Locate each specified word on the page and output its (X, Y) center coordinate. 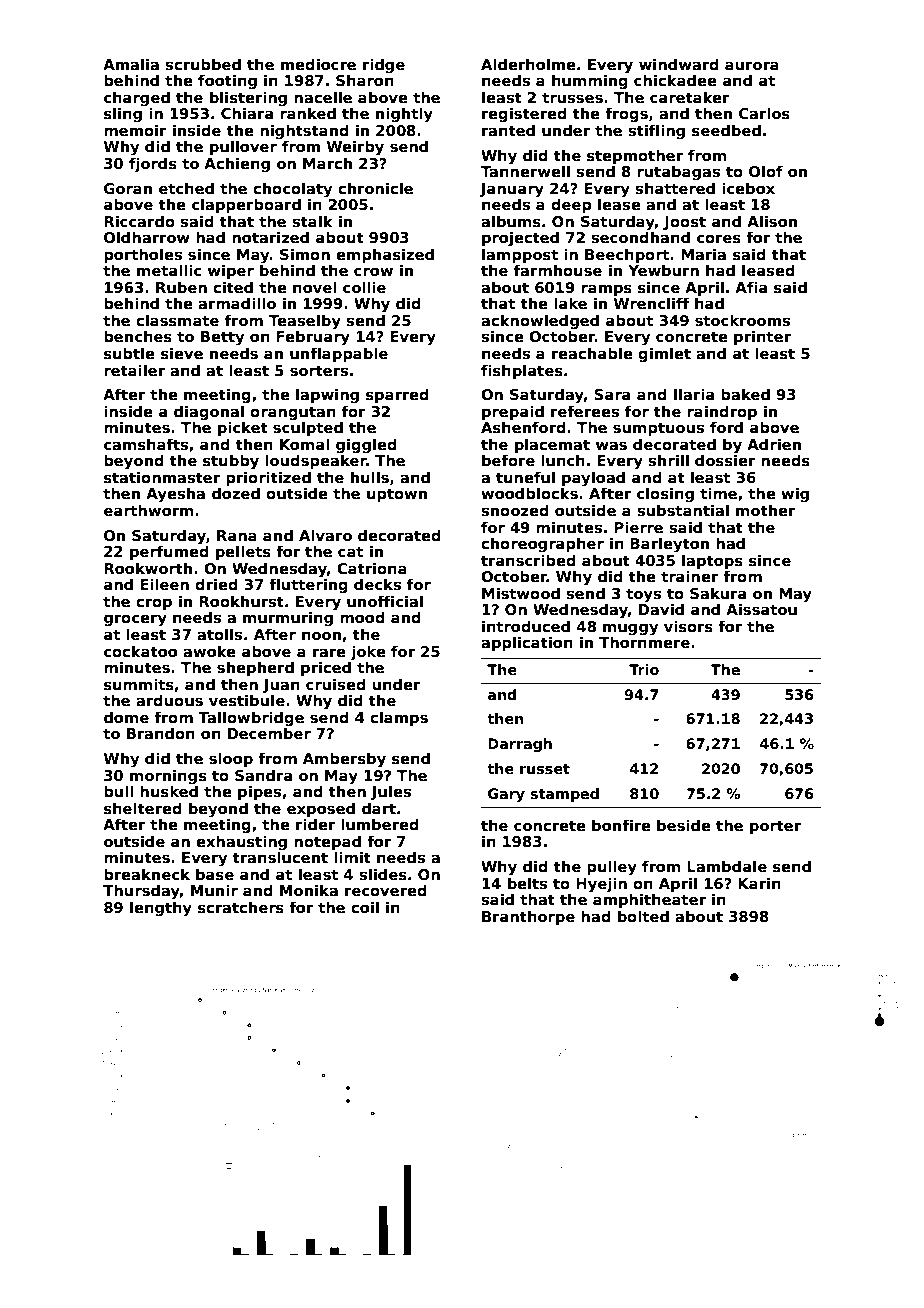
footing (227, 81)
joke (368, 652)
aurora (752, 65)
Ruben (181, 287)
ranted (508, 130)
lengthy (161, 909)
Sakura (718, 593)
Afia (751, 287)
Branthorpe (528, 917)
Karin (759, 883)
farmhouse (558, 270)
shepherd (255, 668)
